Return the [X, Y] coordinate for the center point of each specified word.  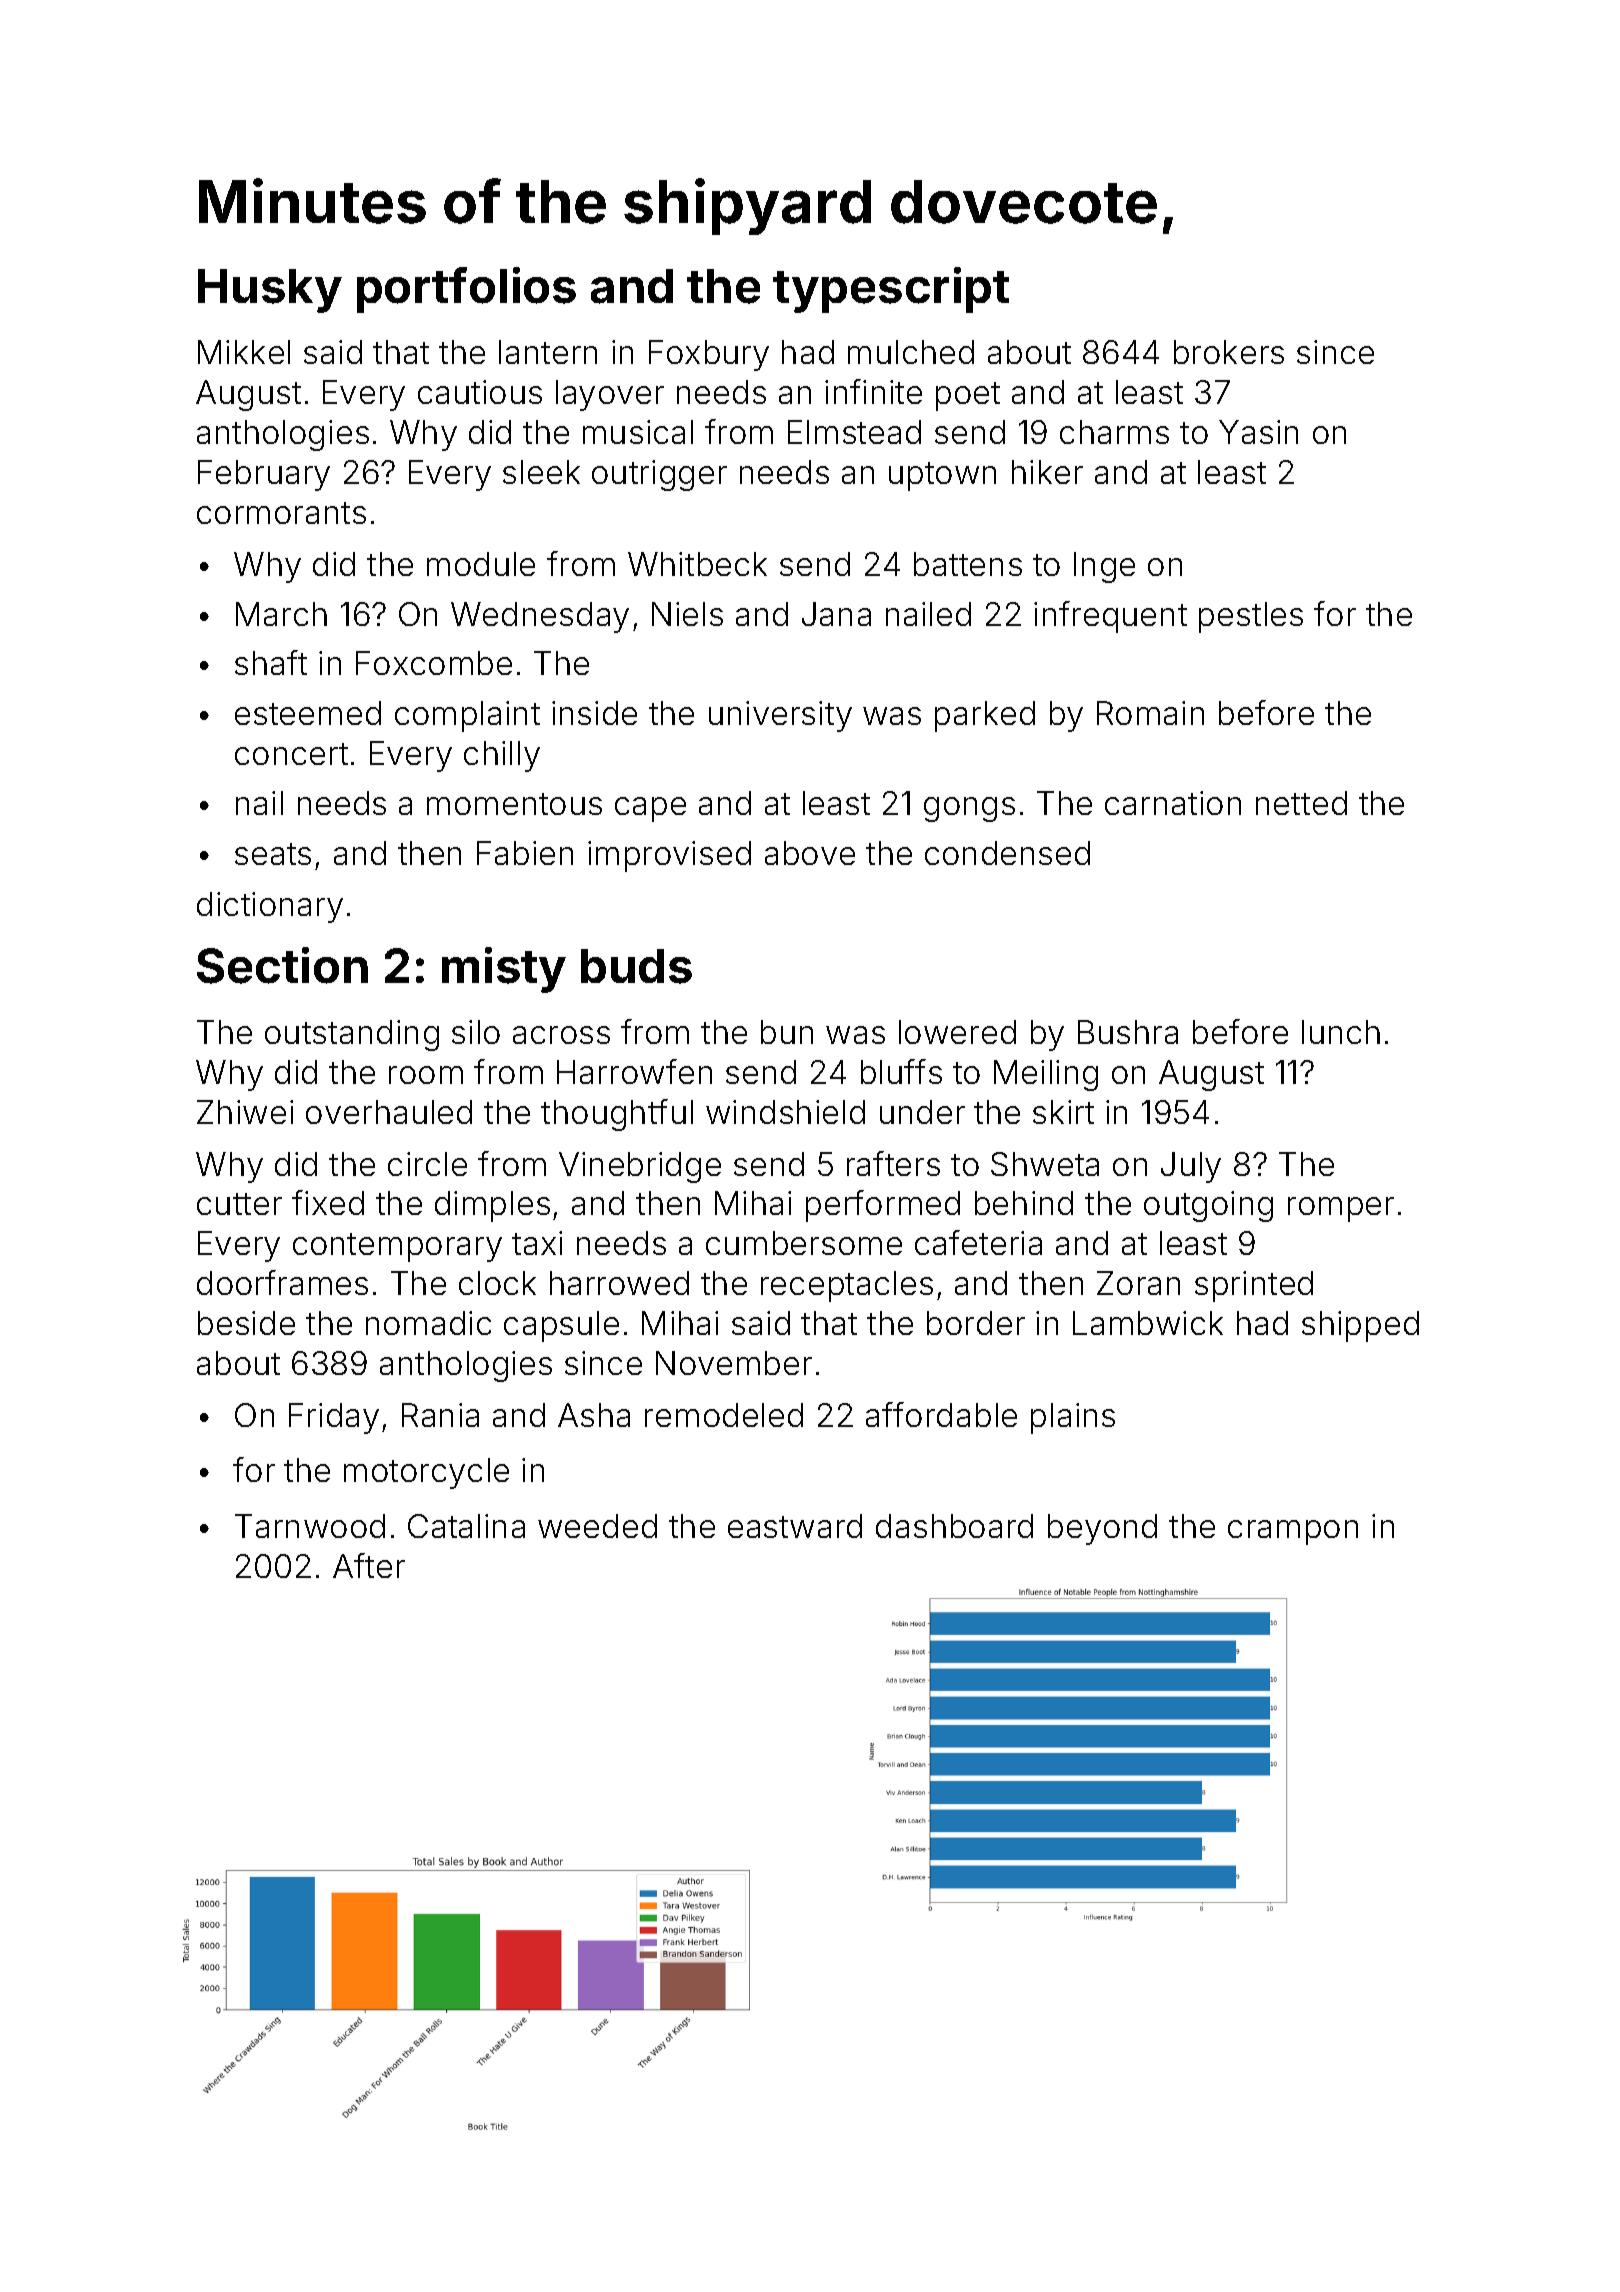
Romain [1150, 713]
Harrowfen [634, 1071]
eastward [795, 1526]
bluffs [901, 1071]
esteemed [308, 713]
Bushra [1128, 1032]
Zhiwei [245, 1112]
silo [476, 1032]
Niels [687, 614]
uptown [942, 476]
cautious [480, 392]
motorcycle [426, 1473]
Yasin [1258, 432]
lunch [1341, 1032]
